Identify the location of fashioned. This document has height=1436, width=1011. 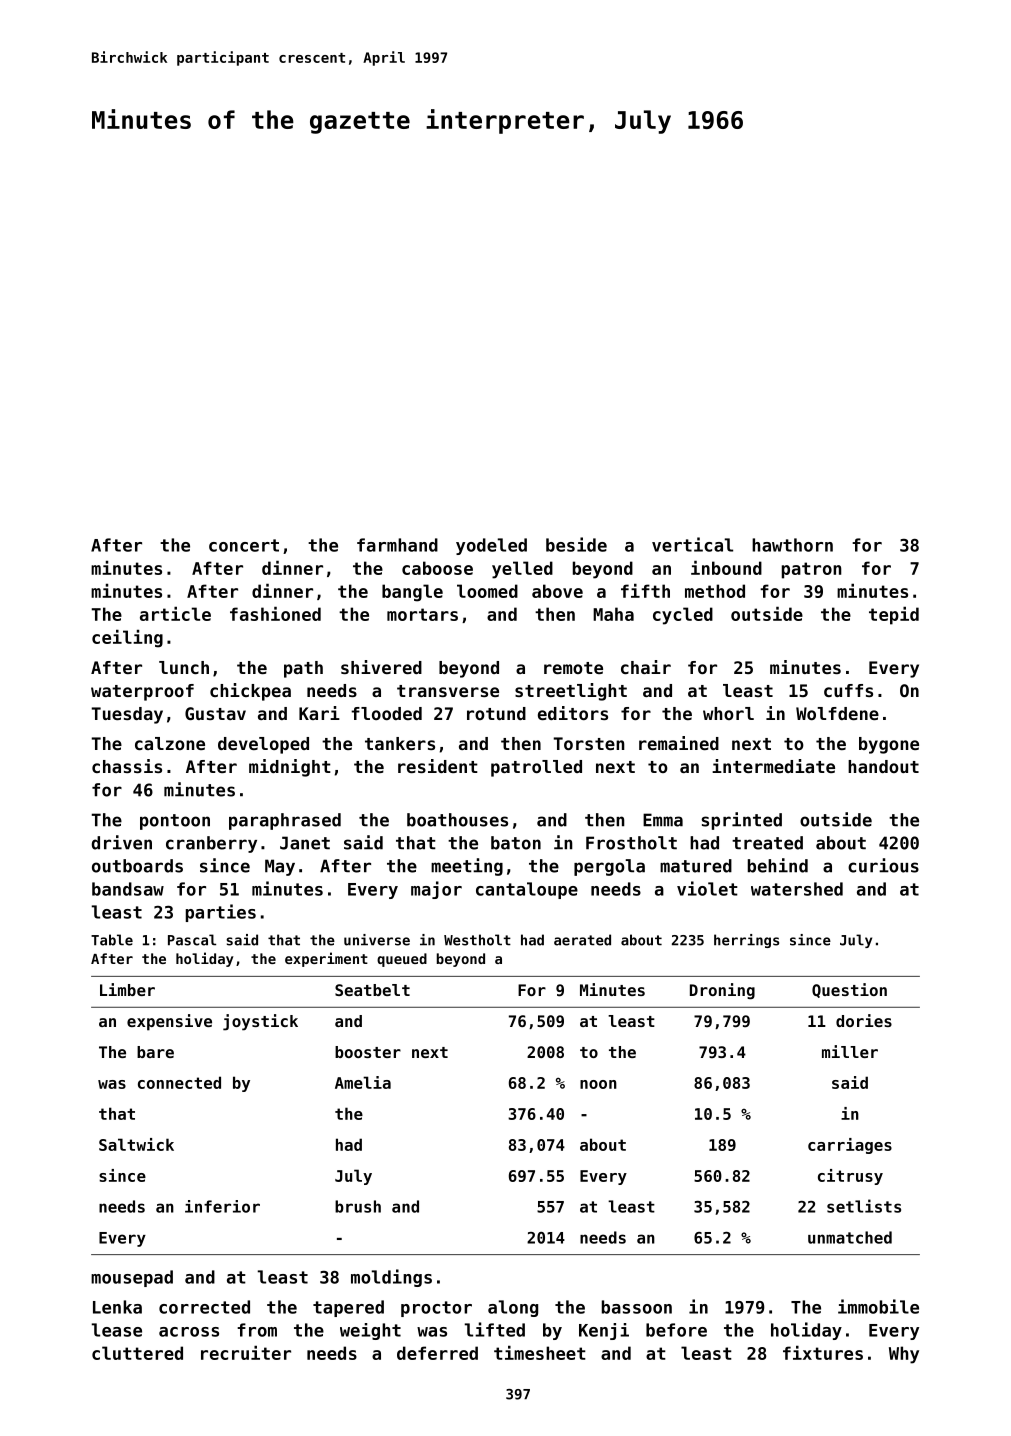
(275, 613).
